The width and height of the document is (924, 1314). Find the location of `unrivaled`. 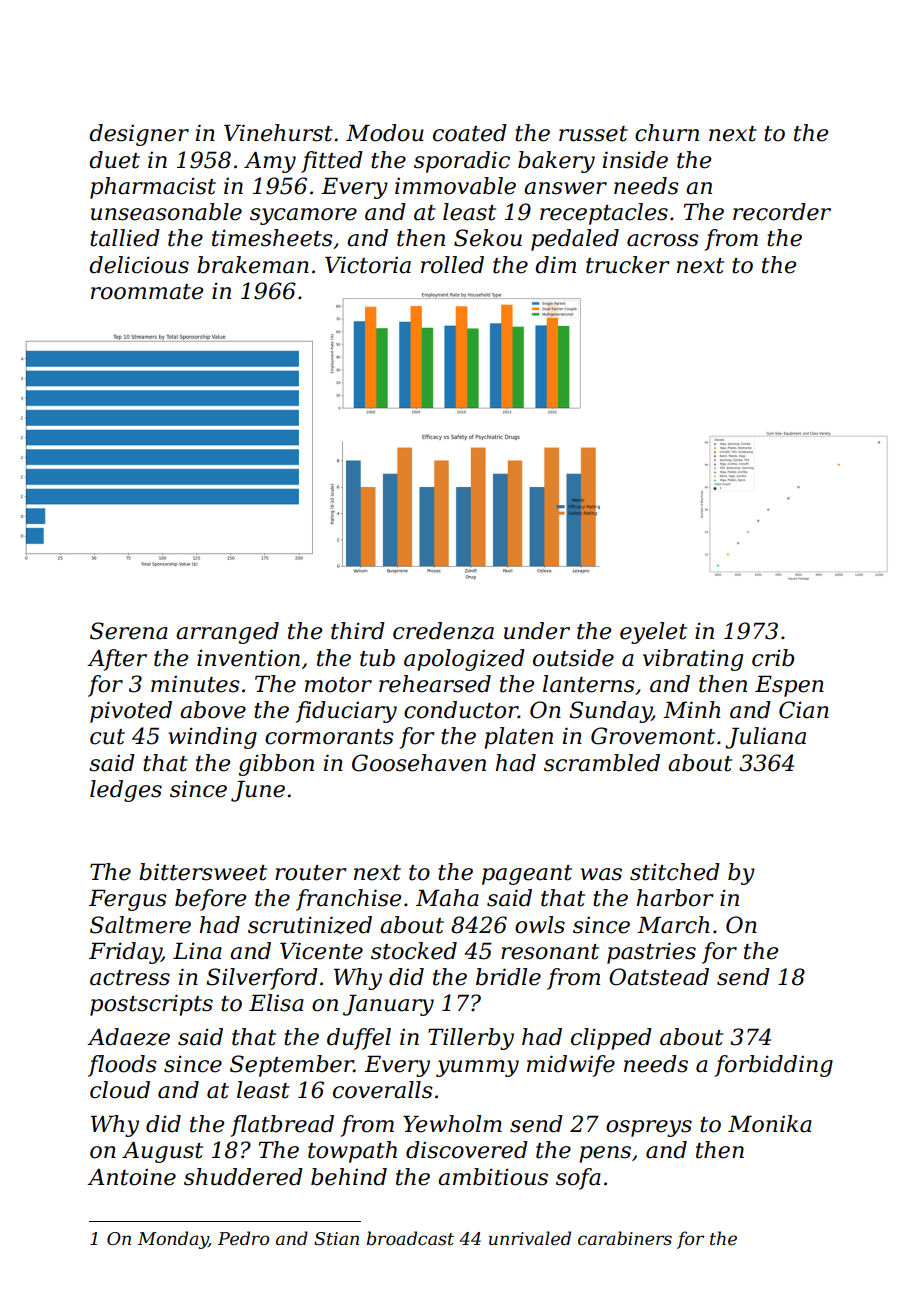

unrivaled is located at coordinates (530, 1238).
